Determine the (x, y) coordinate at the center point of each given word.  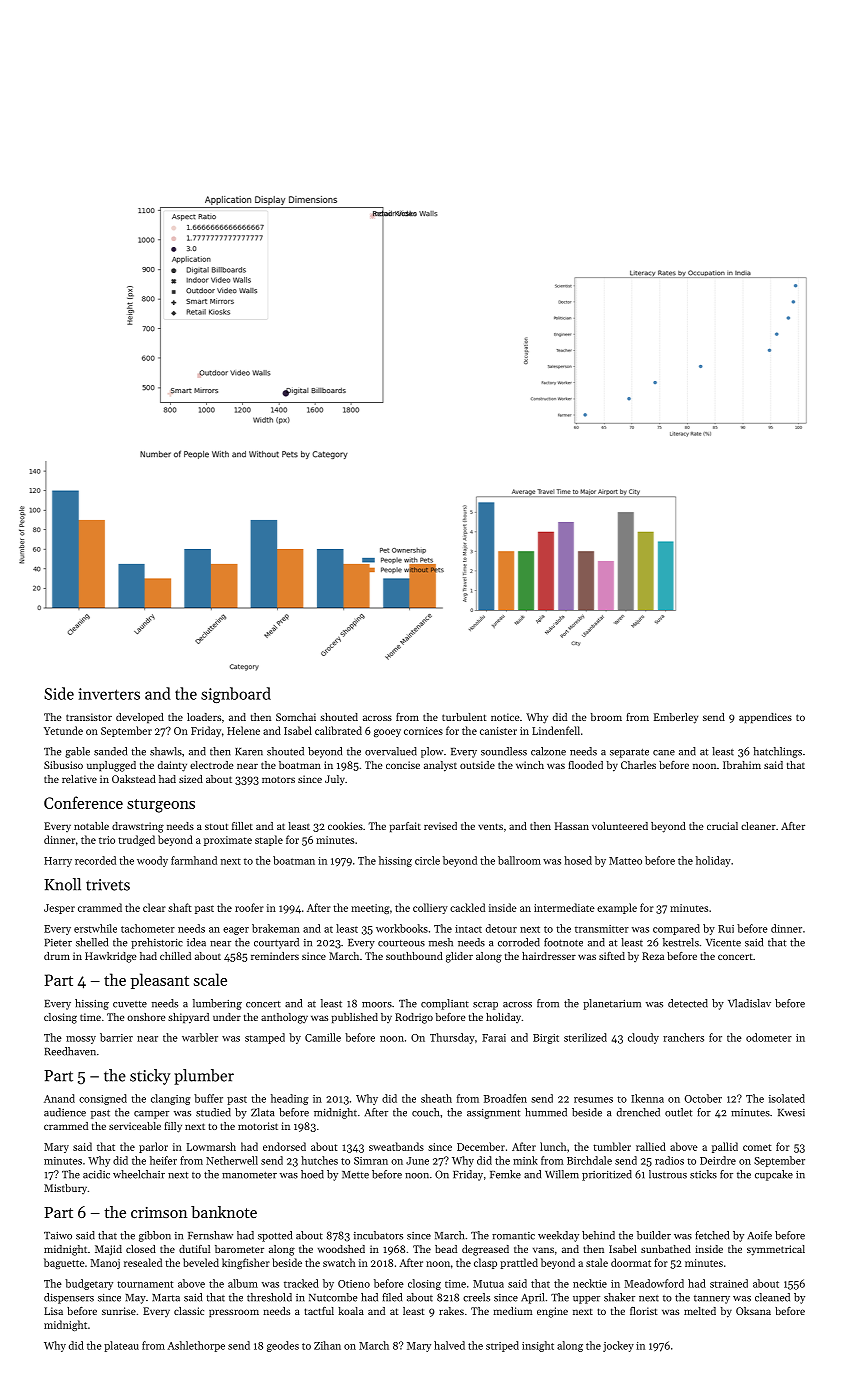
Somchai (296, 717)
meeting (370, 909)
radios (669, 1160)
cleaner (758, 826)
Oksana (753, 1311)
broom (606, 717)
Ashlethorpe (196, 1346)
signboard (236, 695)
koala (351, 1311)
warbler (200, 1037)
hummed (546, 1112)
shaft (179, 907)
